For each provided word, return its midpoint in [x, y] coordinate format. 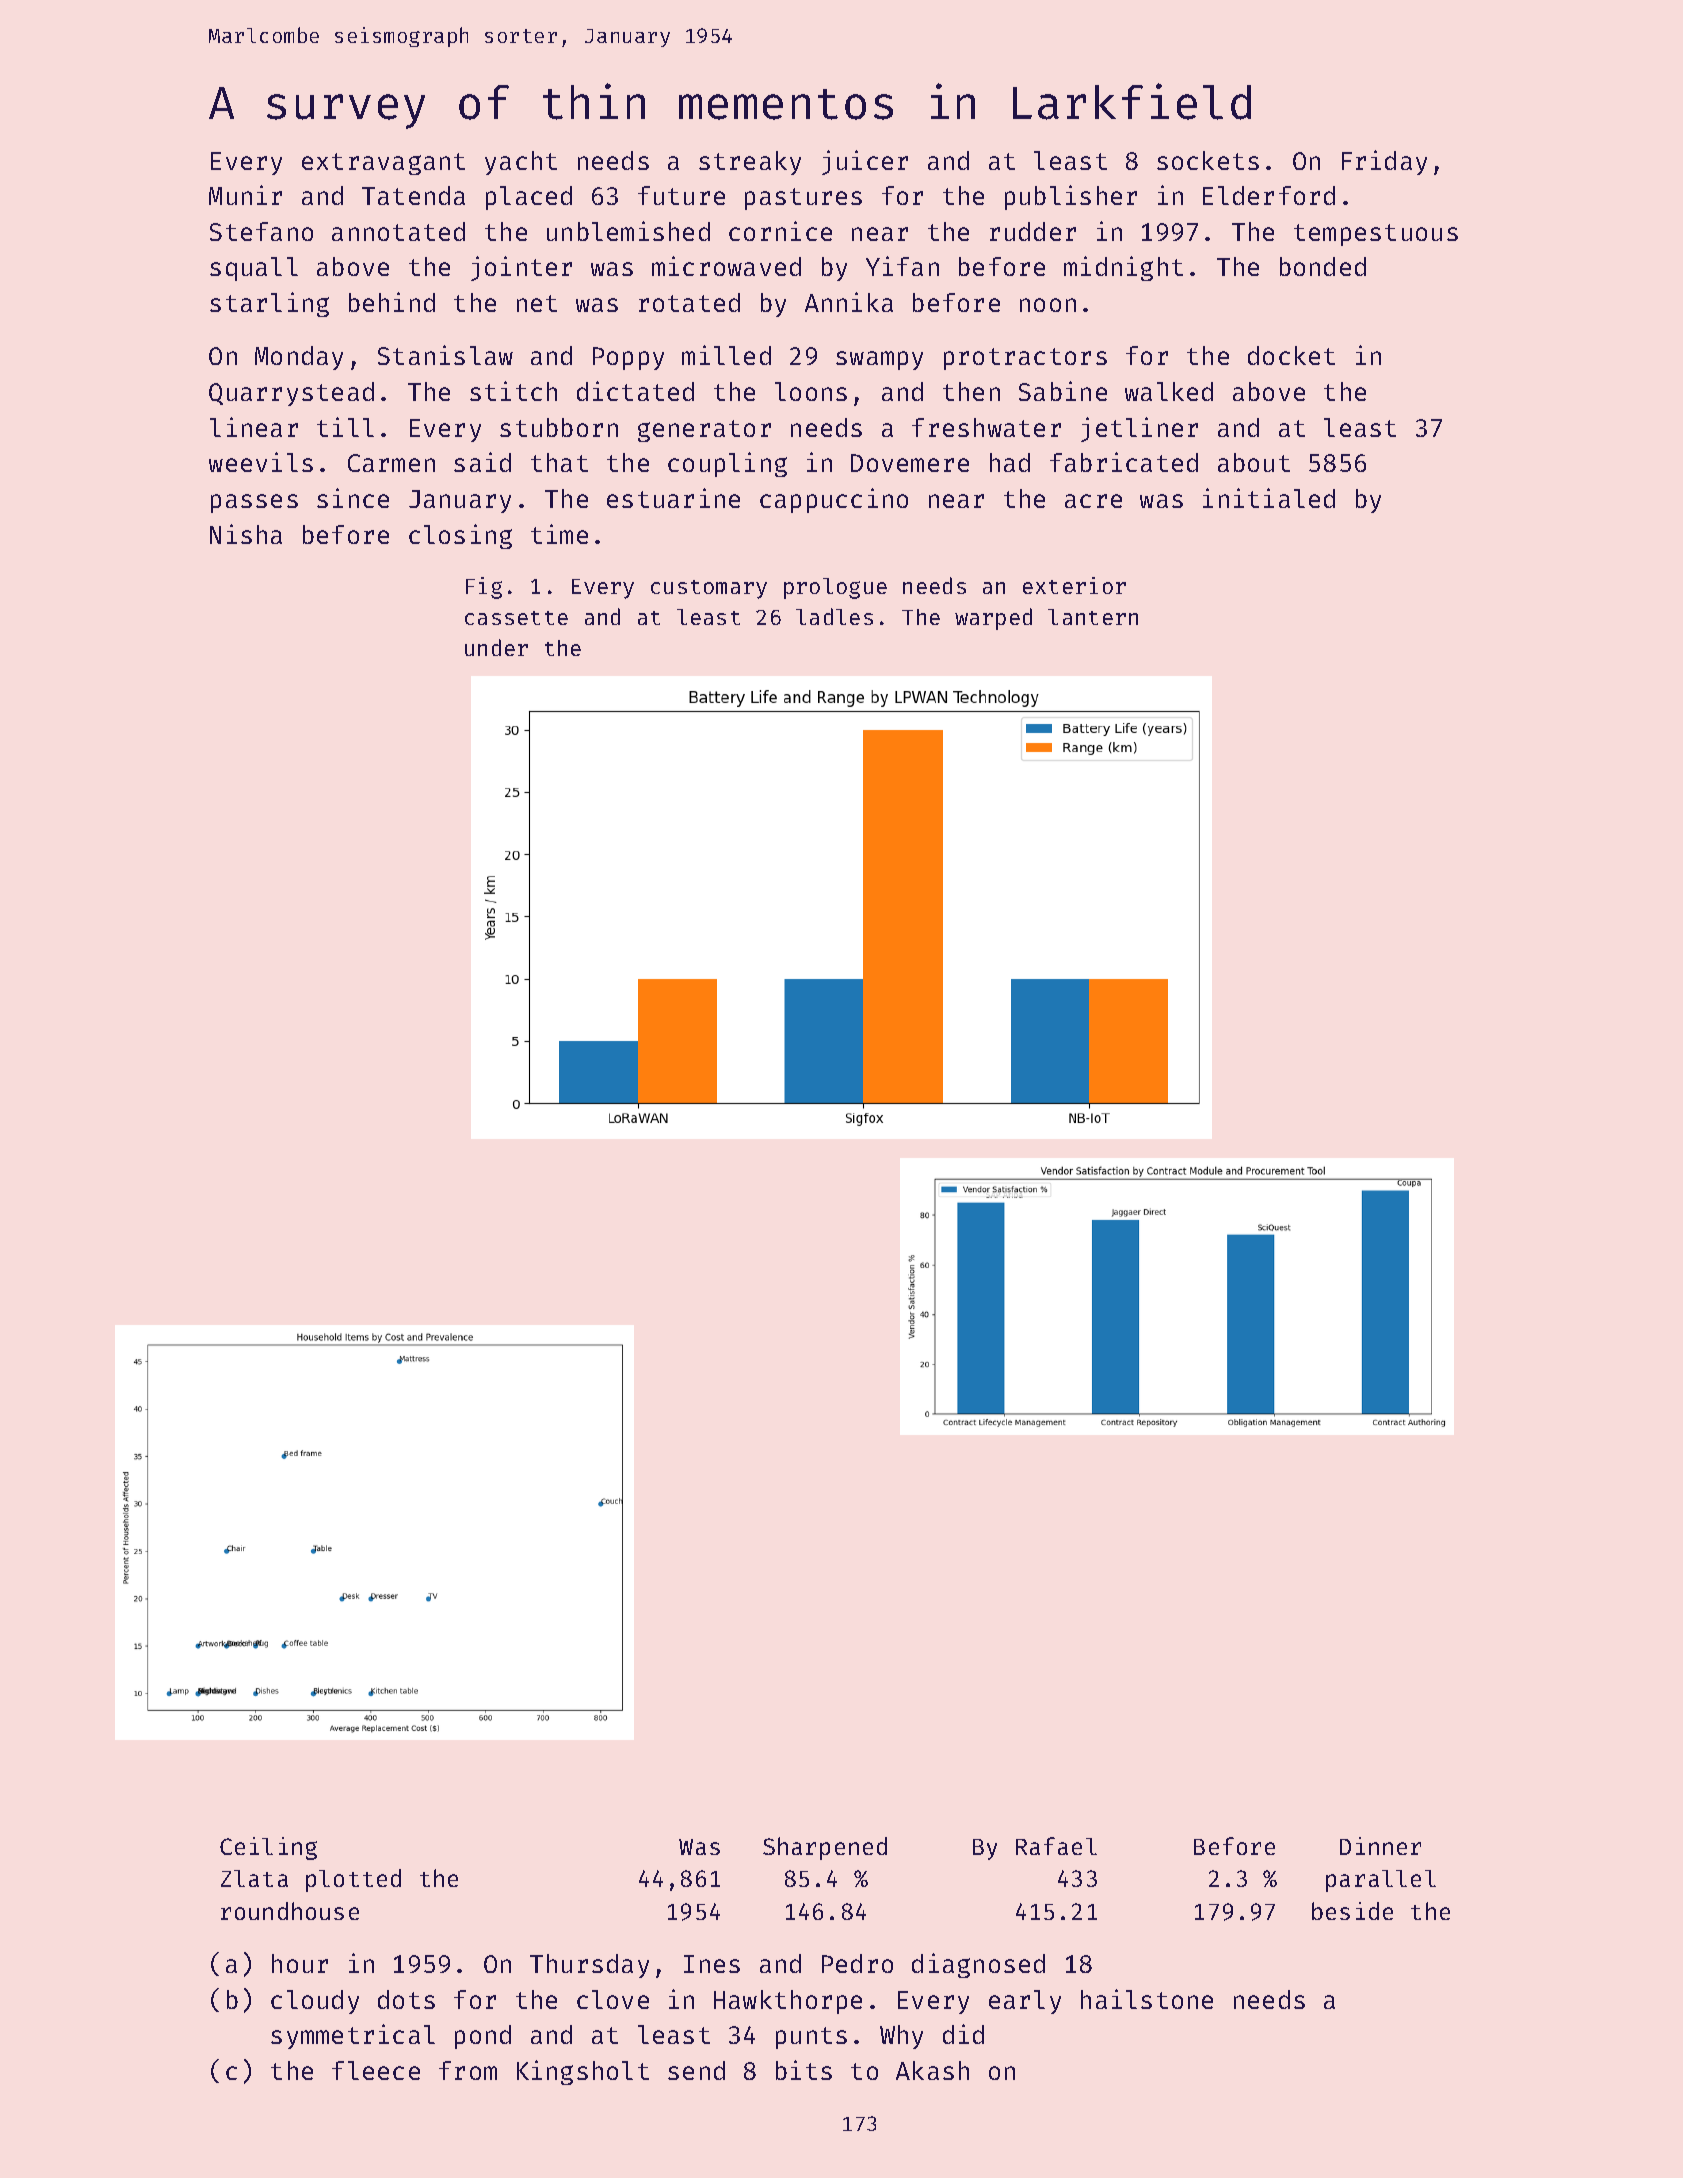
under [496, 647]
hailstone [1147, 1999]
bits [804, 2070]
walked [1169, 391]
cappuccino [834, 500]
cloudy [315, 2002]
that [559, 462]
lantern [1093, 617]
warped [993, 619]
